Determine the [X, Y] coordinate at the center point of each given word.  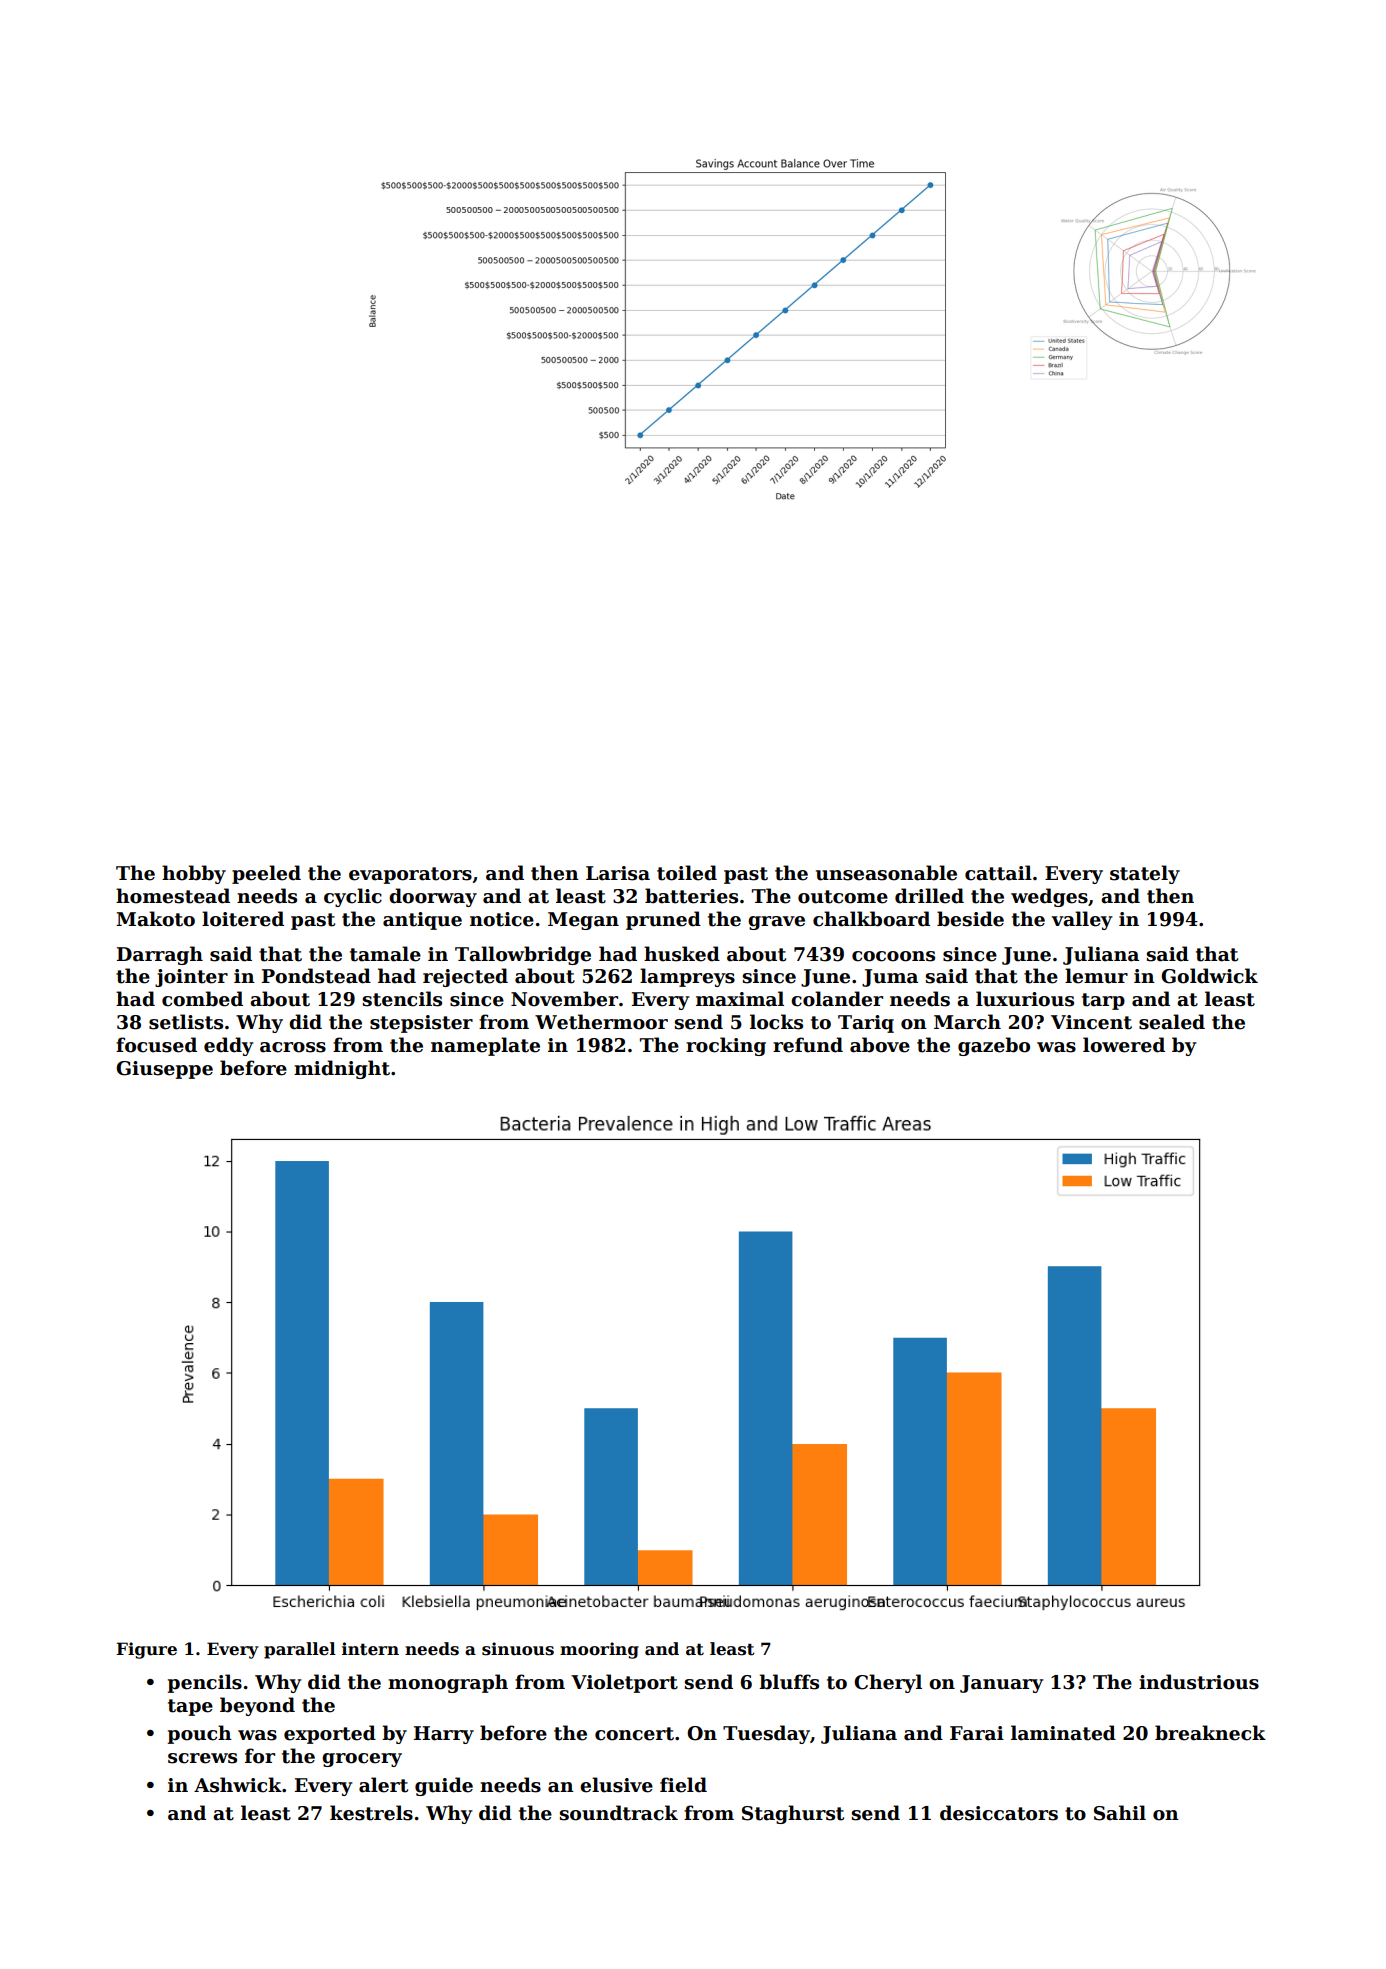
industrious [1199, 1682]
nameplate [485, 1046]
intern [370, 1649]
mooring [599, 1650]
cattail [998, 873]
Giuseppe [164, 1070]
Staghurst [793, 1814]
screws [202, 1758]
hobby [194, 874]
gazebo [994, 1046]
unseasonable [886, 873]
